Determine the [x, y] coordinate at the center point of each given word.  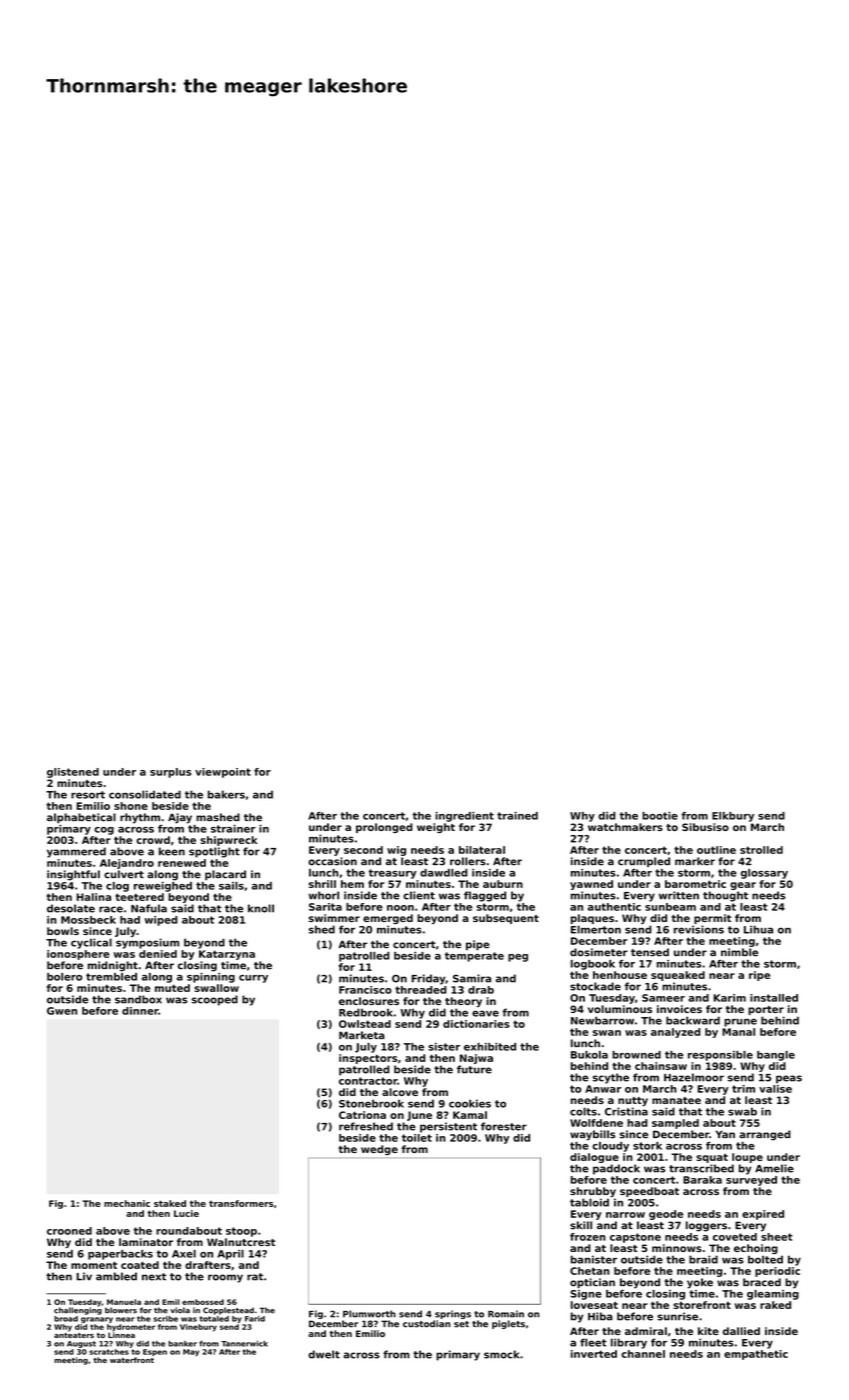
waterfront [132, 1360]
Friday [428, 979]
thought [725, 896]
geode [666, 1215]
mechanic [127, 1203]
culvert [124, 874]
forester [504, 1126]
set [461, 1324]
